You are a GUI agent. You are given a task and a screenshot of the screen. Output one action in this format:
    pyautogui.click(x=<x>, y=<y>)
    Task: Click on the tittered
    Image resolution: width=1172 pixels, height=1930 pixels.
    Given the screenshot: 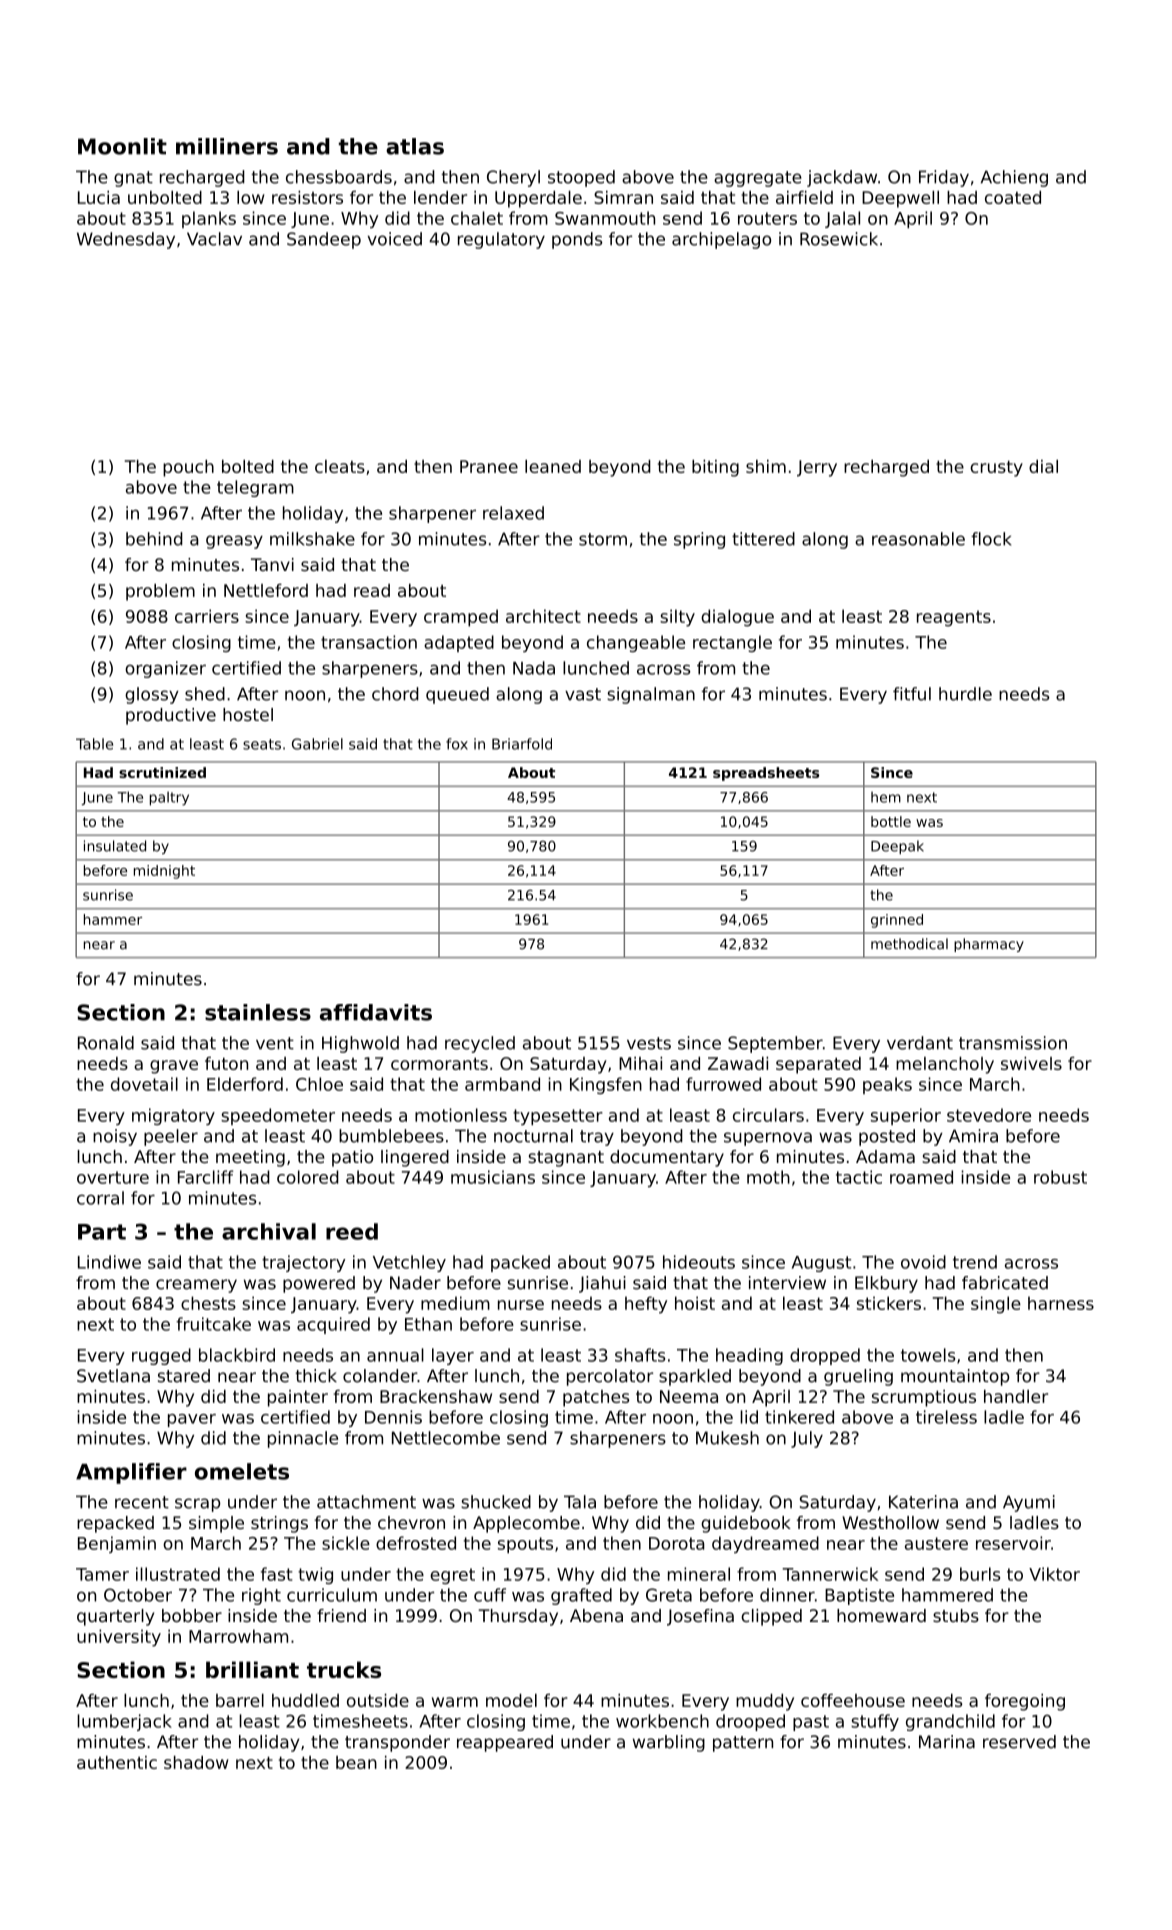 What is the action you would take?
    pyautogui.click(x=763, y=539)
